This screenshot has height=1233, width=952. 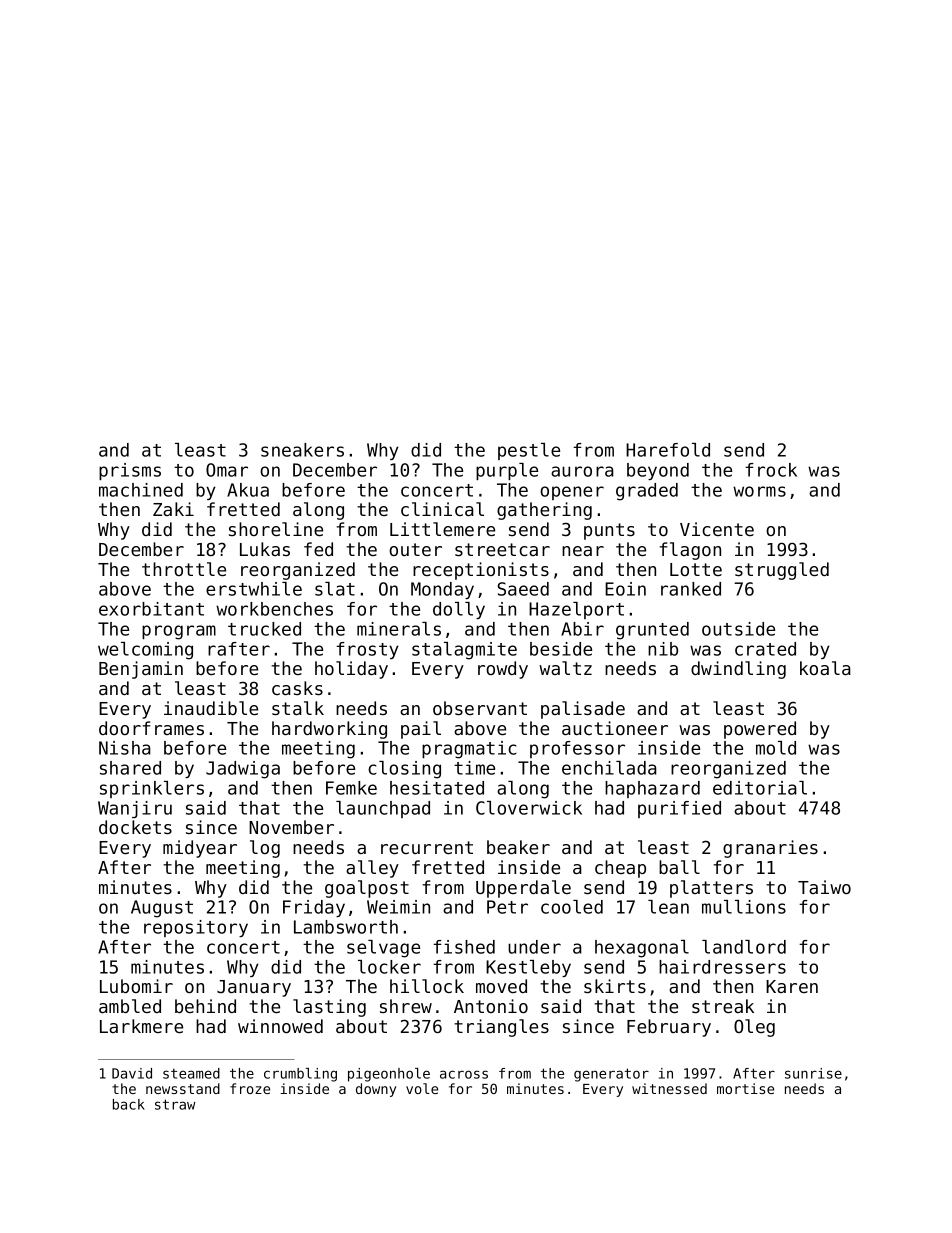 What do you see at coordinates (464, 1074) in the screenshot?
I see `across` at bounding box center [464, 1074].
